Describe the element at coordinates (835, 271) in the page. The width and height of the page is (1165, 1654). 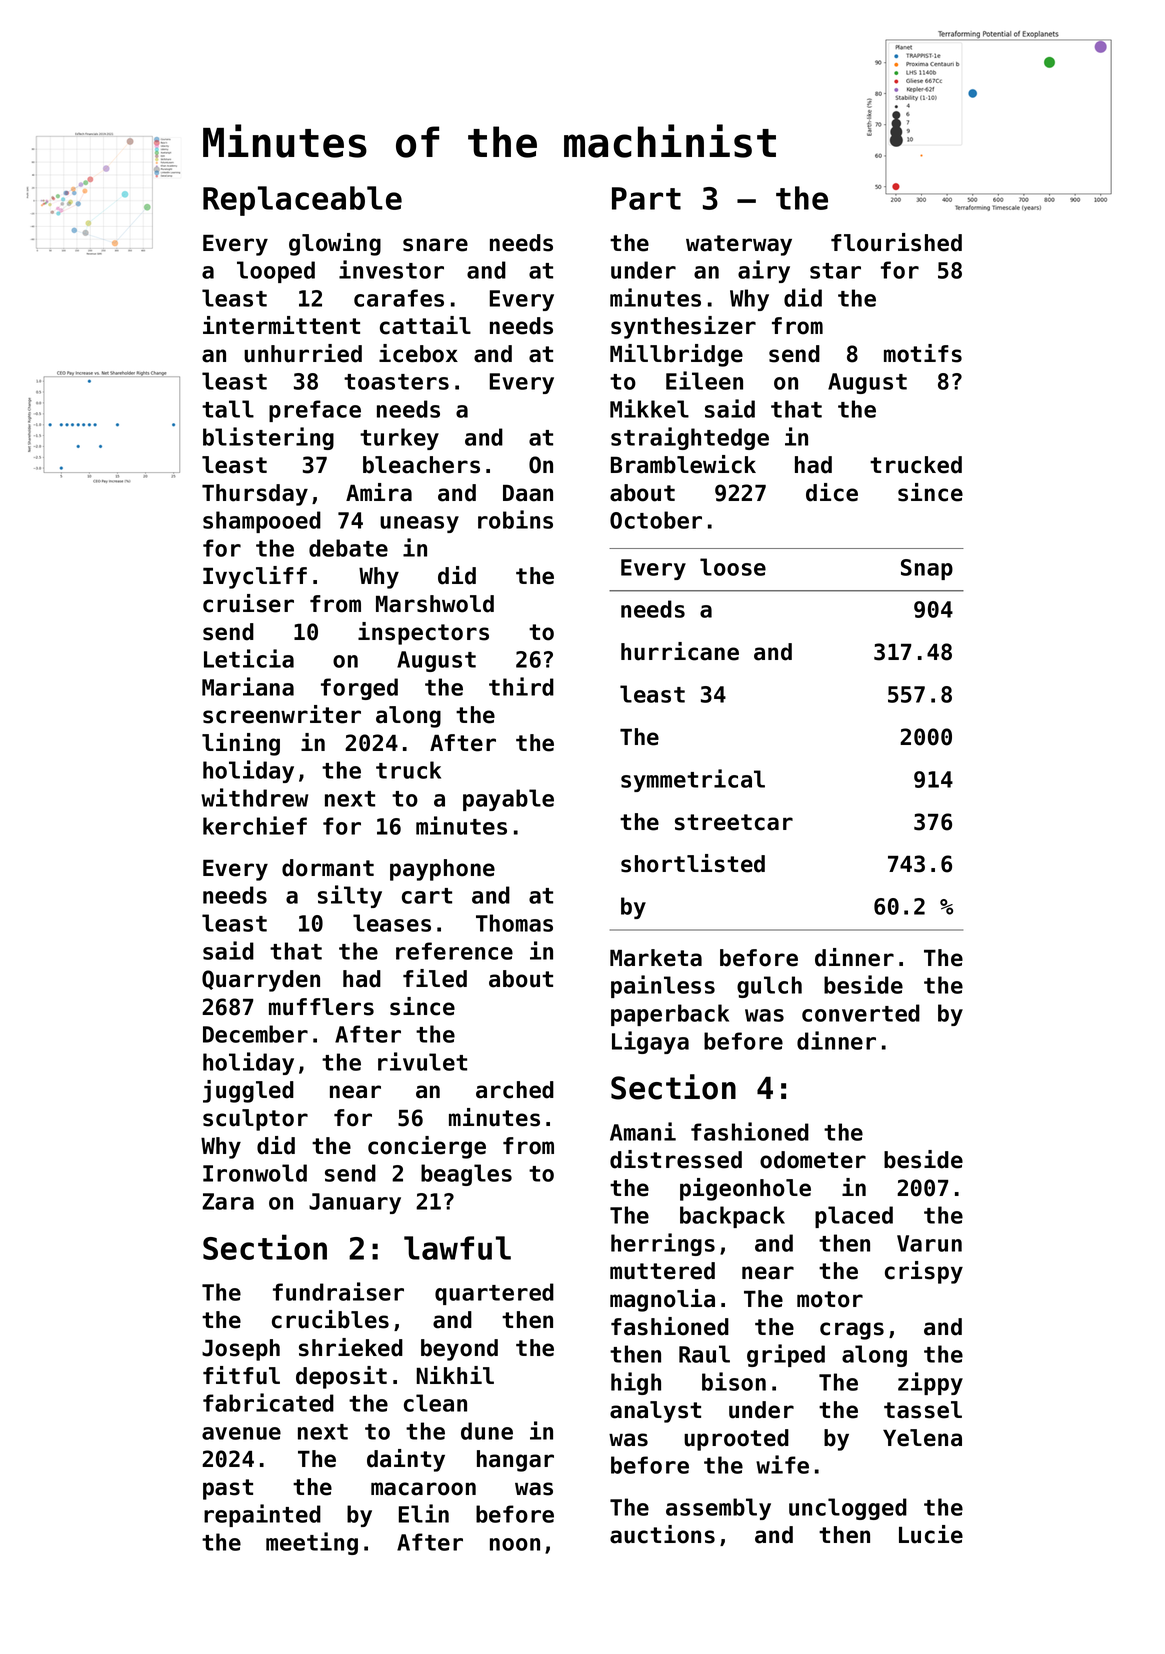
I see `star` at that location.
